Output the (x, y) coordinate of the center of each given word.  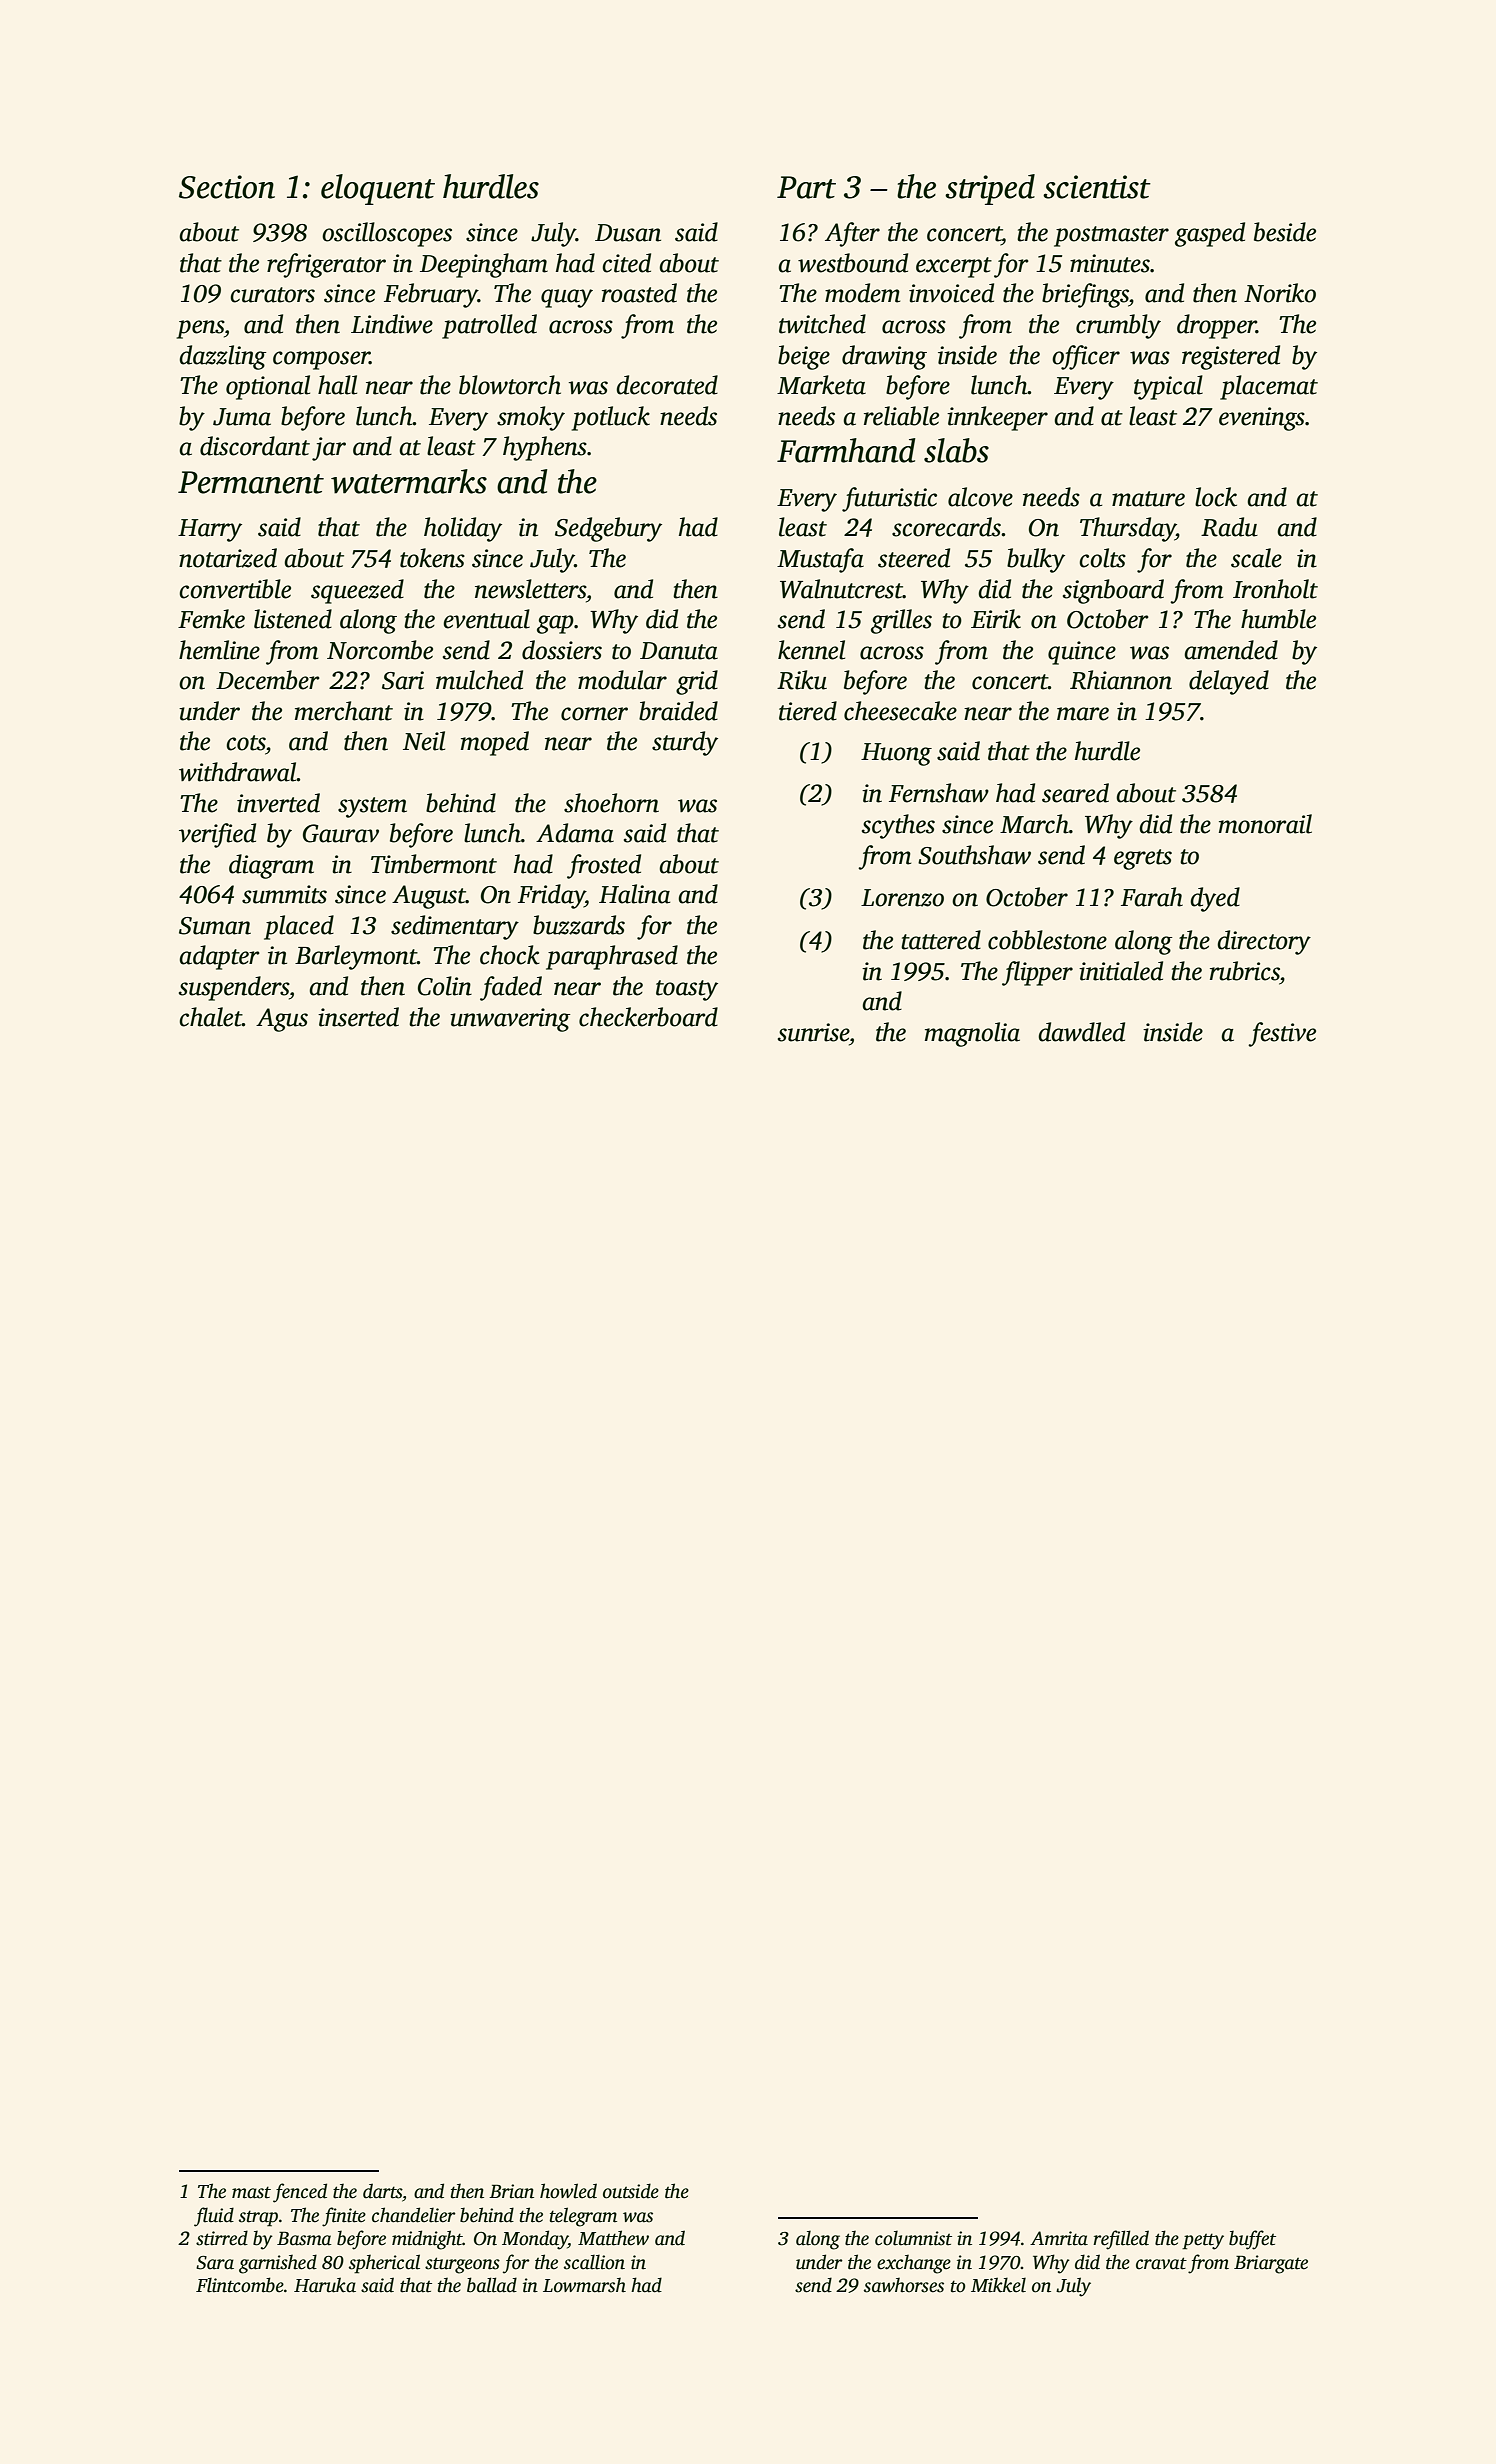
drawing (884, 357)
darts (382, 2191)
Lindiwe (392, 324)
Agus (282, 1020)
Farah (1152, 897)
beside (1285, 232)
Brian (511, 2191)
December (268, 680)
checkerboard (648, 1017)
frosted (604, 866)
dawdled (1081, 1032)
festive (1282, 1034)
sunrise (813, 1032)
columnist (913, 2238)
